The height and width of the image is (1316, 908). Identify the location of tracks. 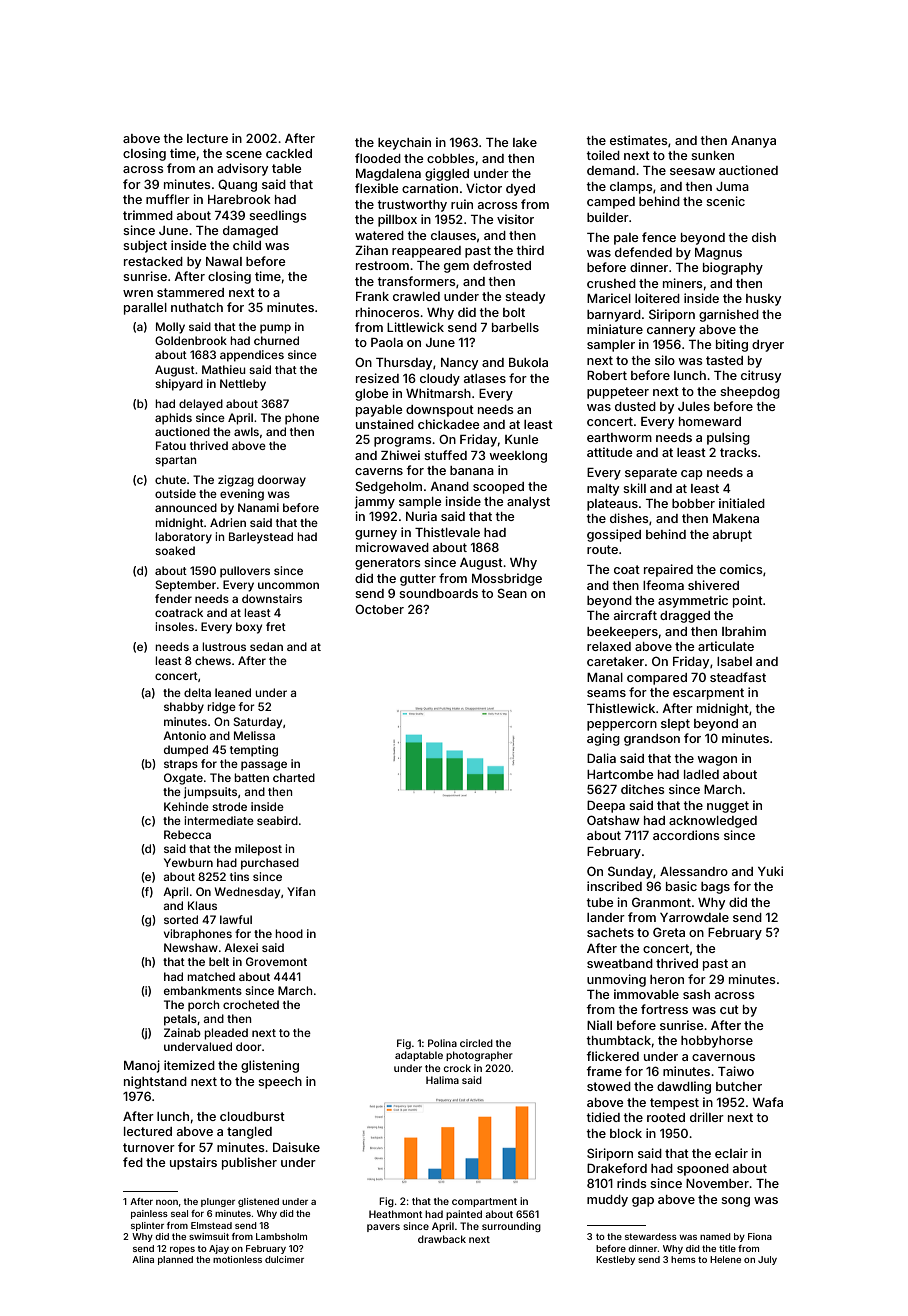
(738, 452).
